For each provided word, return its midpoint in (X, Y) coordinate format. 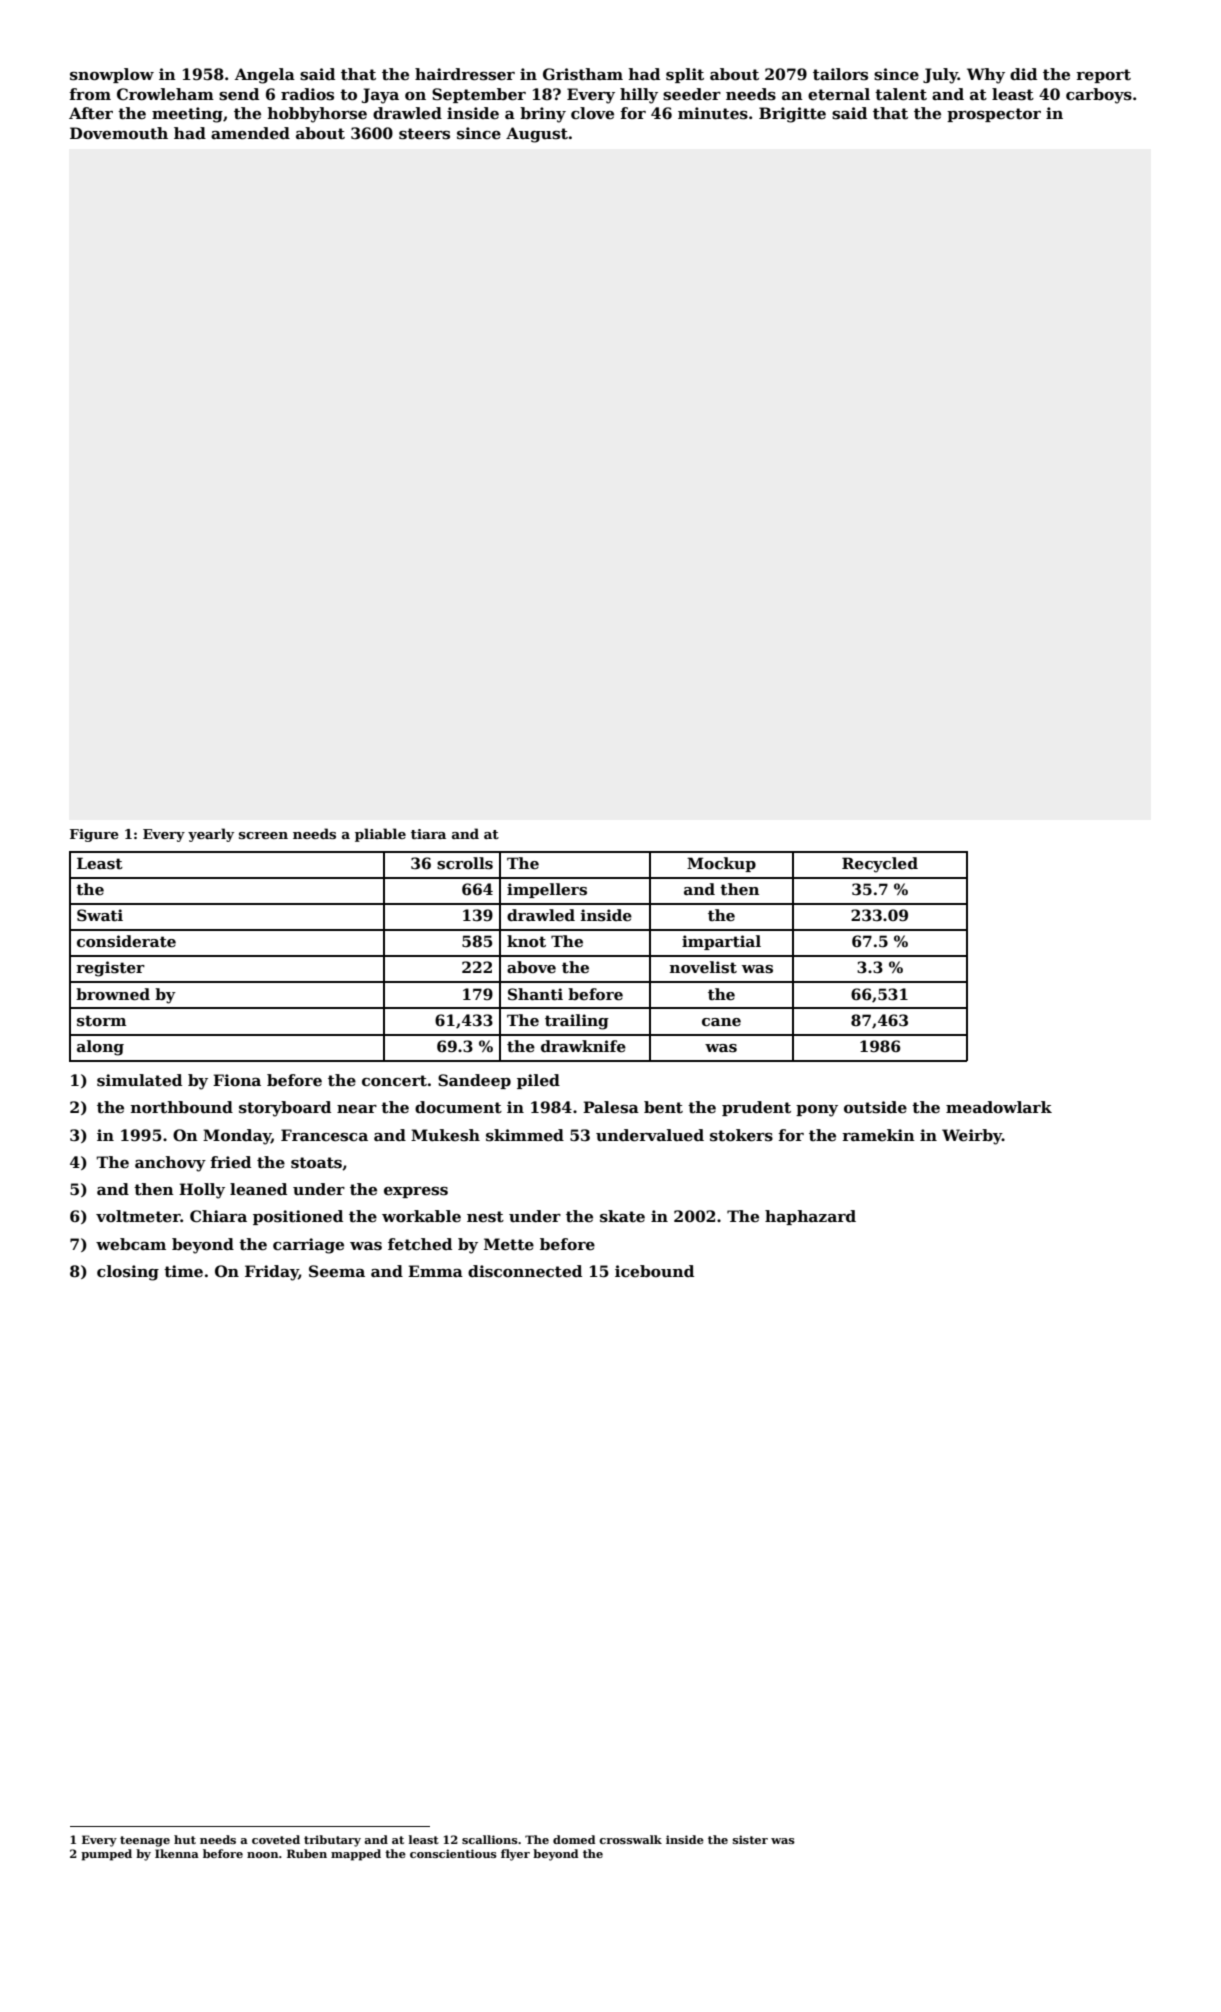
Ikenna (177, 1853)
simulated (139, 1080)
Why (986, 76)
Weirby (972, 1137)
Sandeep (474, 1081)
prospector (994, 115)
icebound (654, 1271)
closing (128, 1273)
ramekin (878, 1135)
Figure (94, 835)
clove (592, 113)
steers (424, 133)
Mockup (721, 864)
